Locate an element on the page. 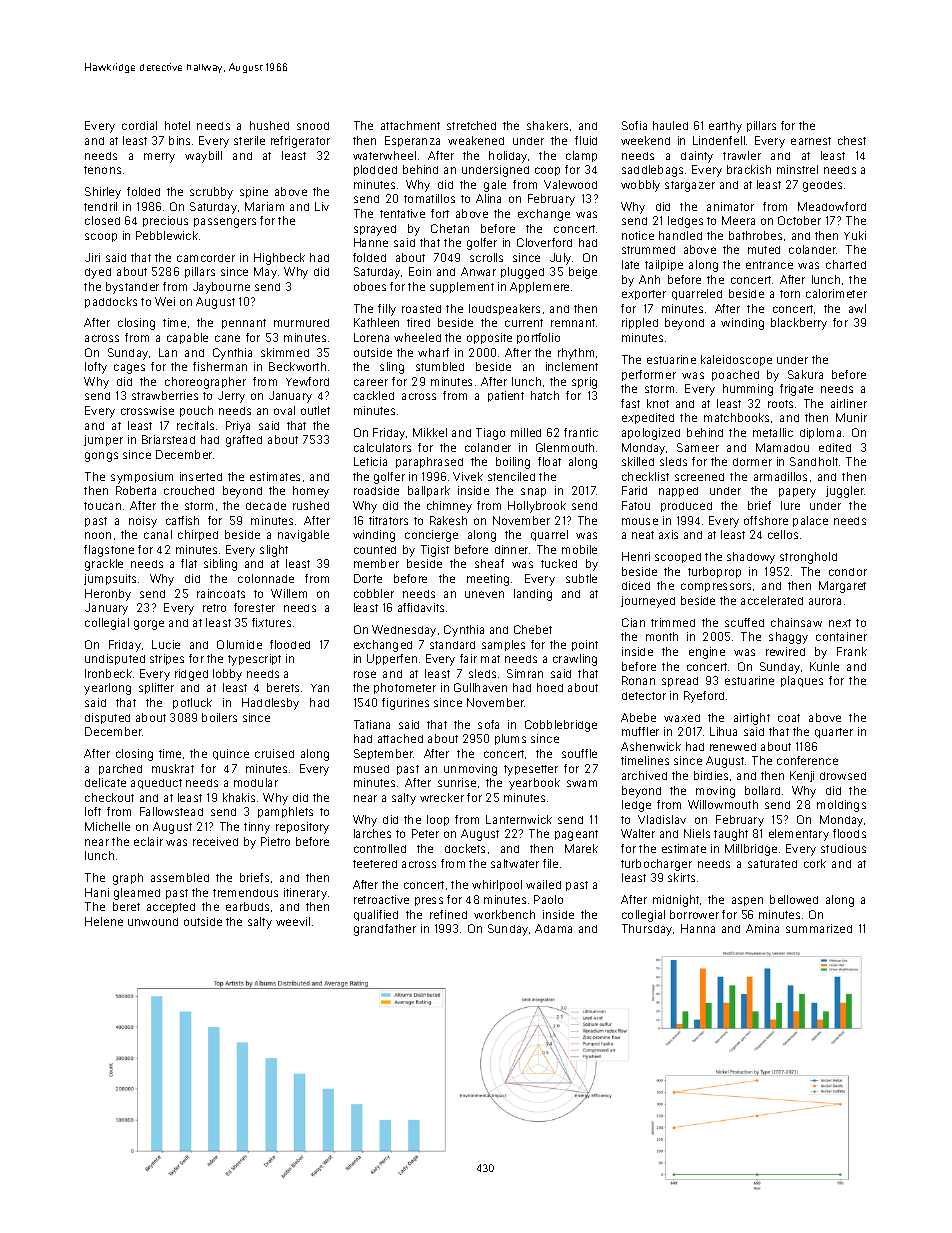 The image size is (952, 1233). Applemere is located at coordinates (539, 287).
